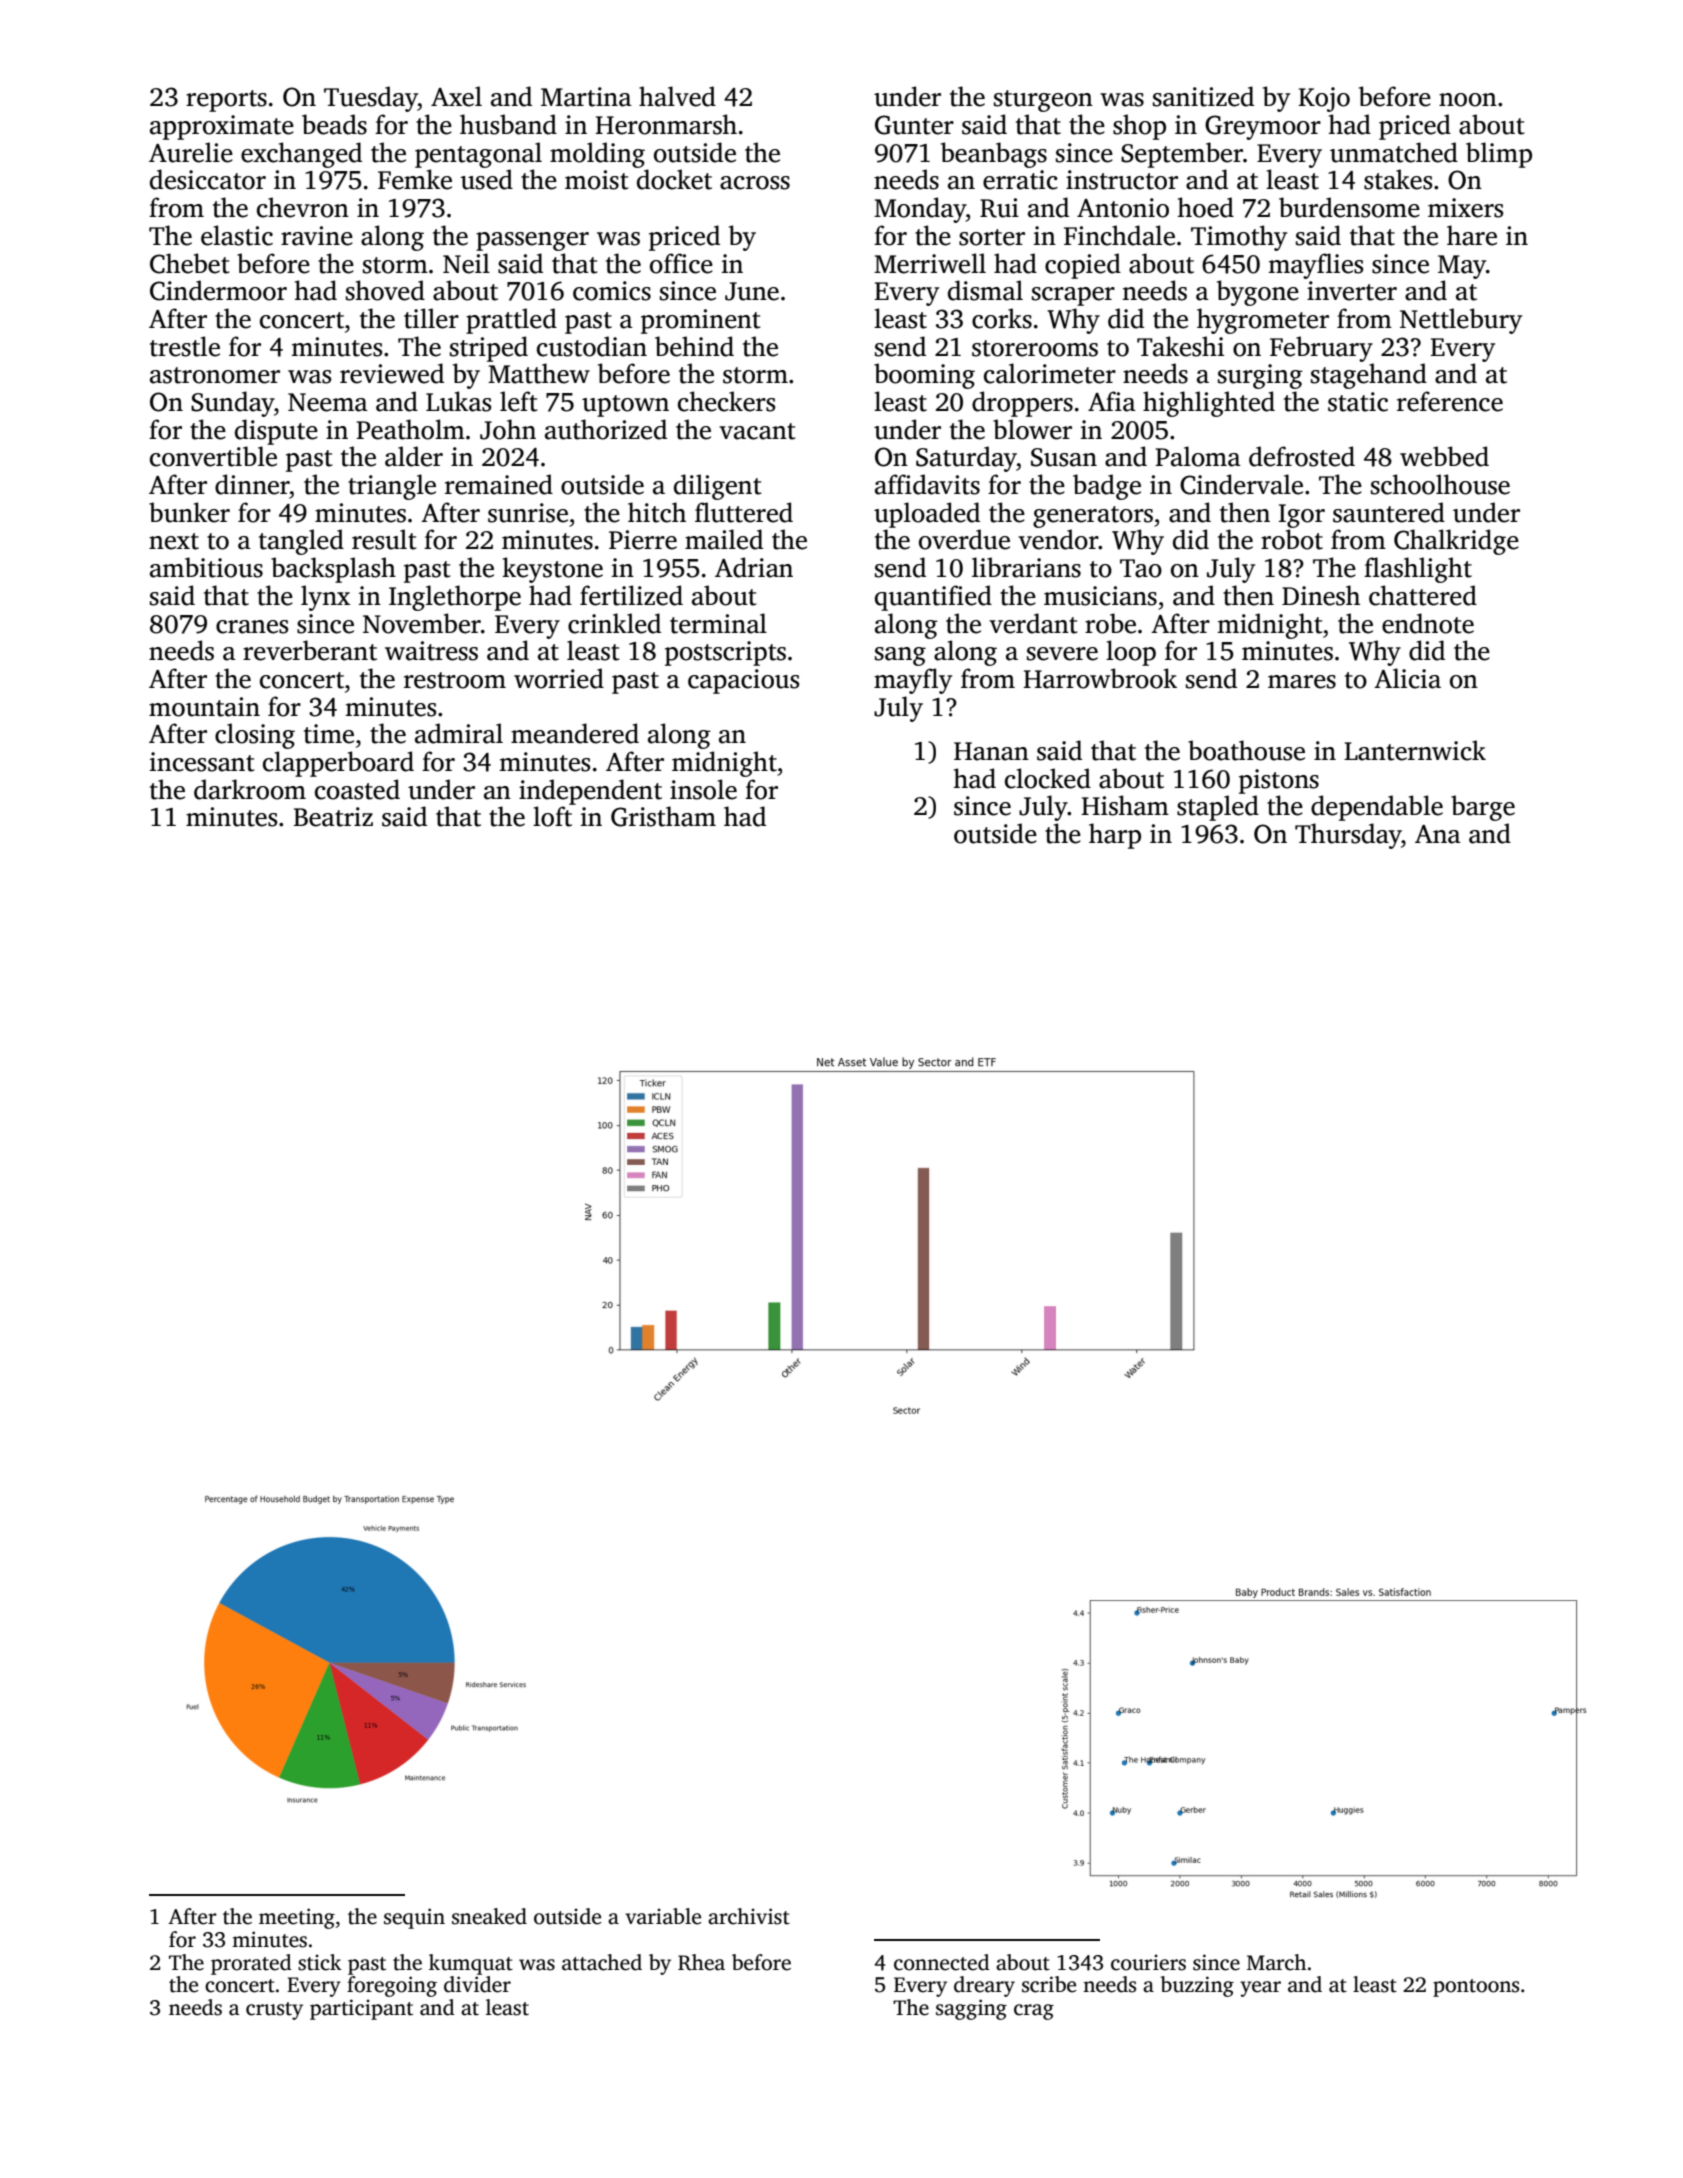 The width and height of the screenshot is (1683, 2178). Describe the element at coordinates (489, 1916) in the screenshot. I see `sneaked` at that location.
